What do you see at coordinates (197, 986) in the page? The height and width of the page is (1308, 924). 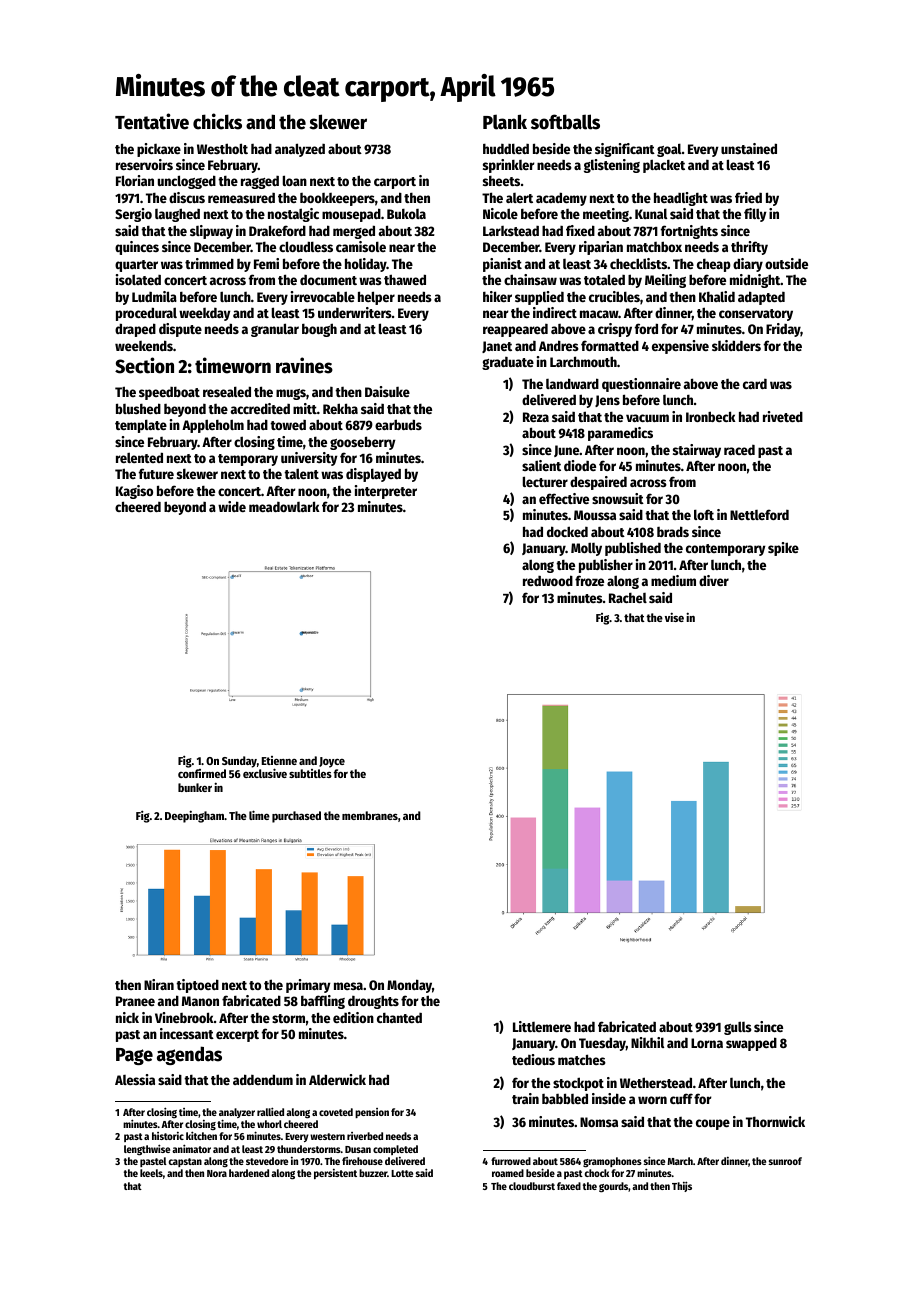 I see `tiptoed` at bounding box center [197, 986].
